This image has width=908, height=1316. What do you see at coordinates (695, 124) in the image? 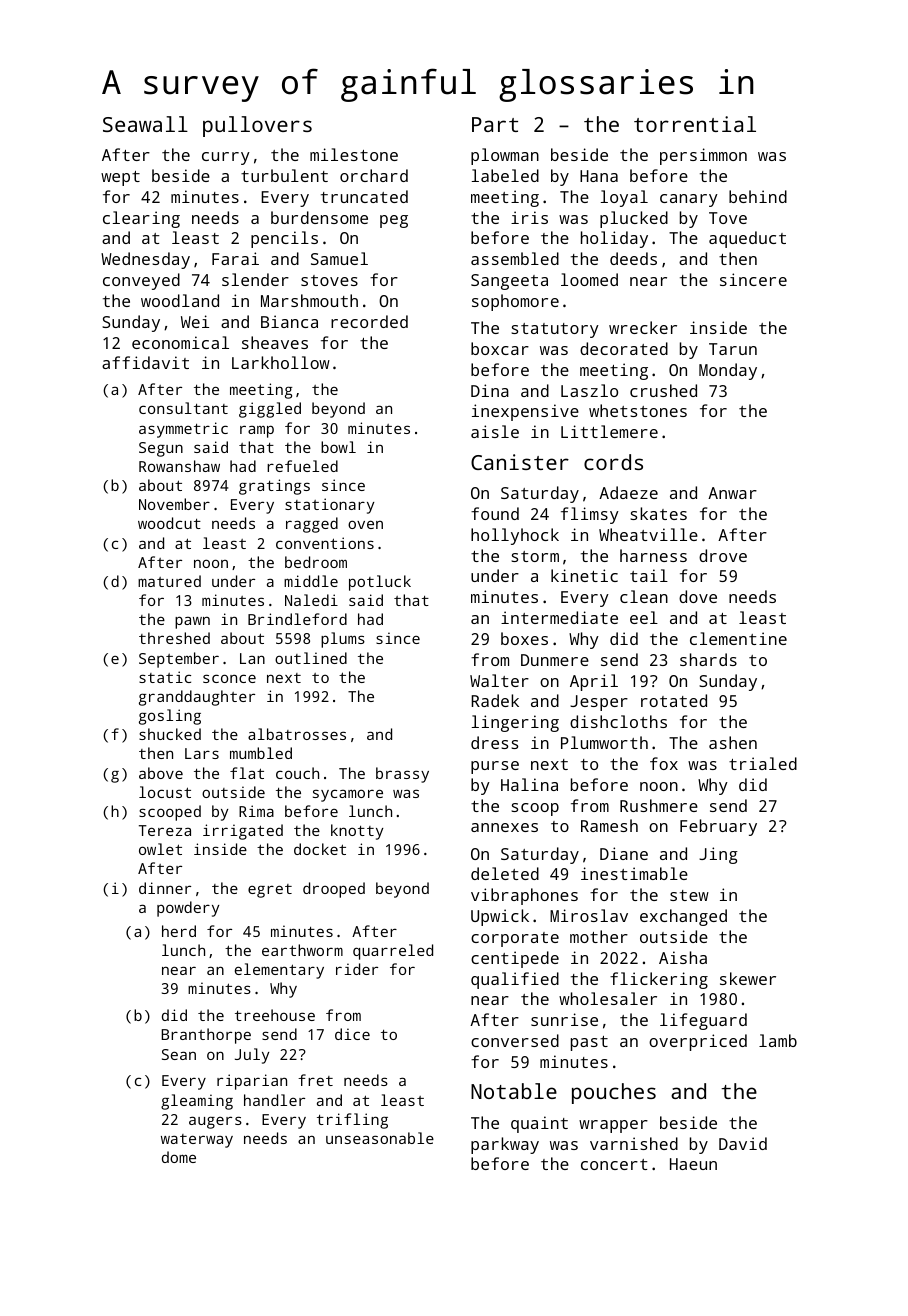
I see `torrential` at bounding box center [695, 124].
